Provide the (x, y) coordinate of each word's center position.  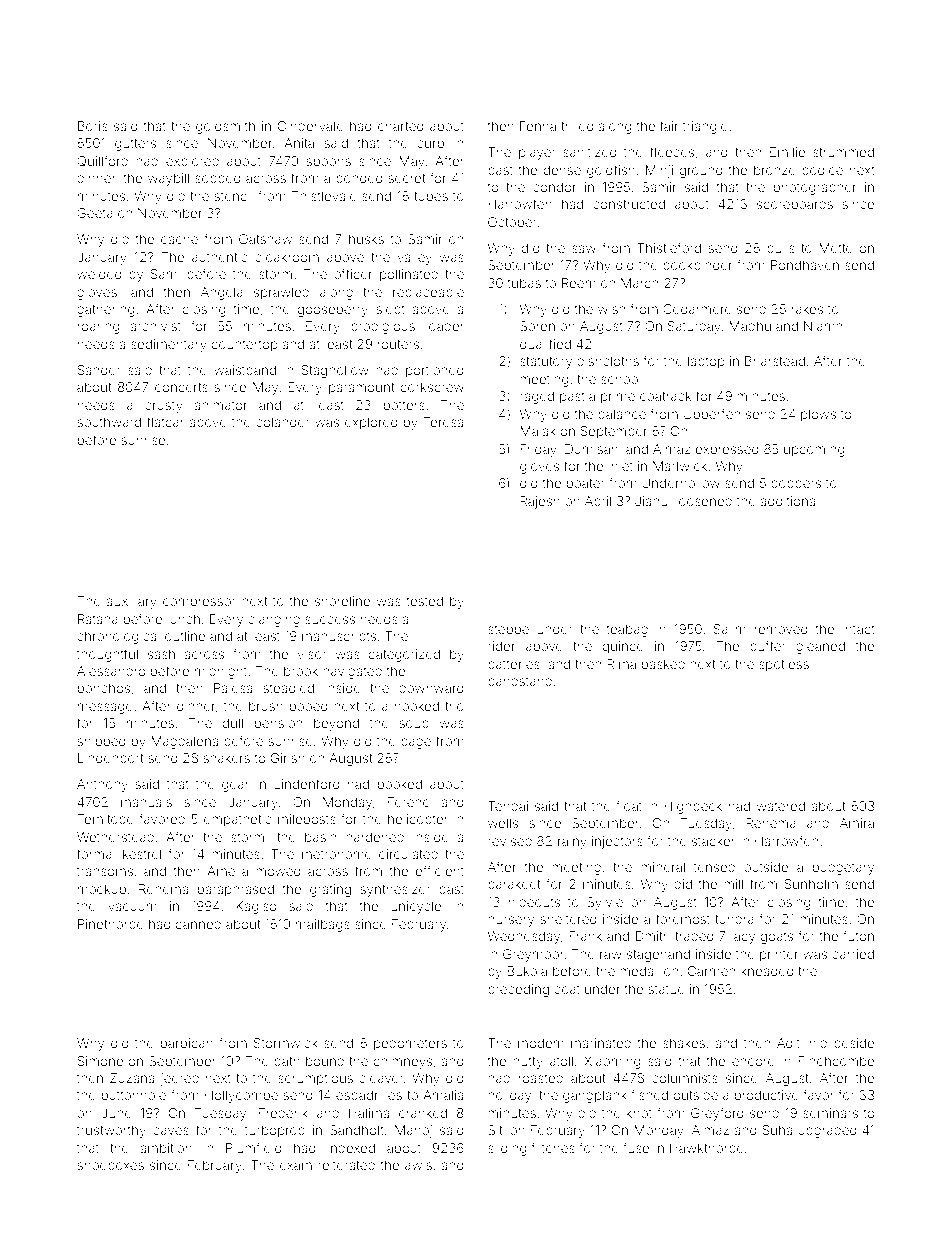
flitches (553, 1147)
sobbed (217, 178)
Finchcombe (836, 1061)
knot (639, 1113)
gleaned (820, 647)
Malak (538, 431)
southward (109, 422)
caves (171, 1131)
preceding (518, 990)
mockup (102, 890)
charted (400, 126)
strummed (843, 152)
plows (818, 415)
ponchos (104, 689)
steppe (508, 631)
